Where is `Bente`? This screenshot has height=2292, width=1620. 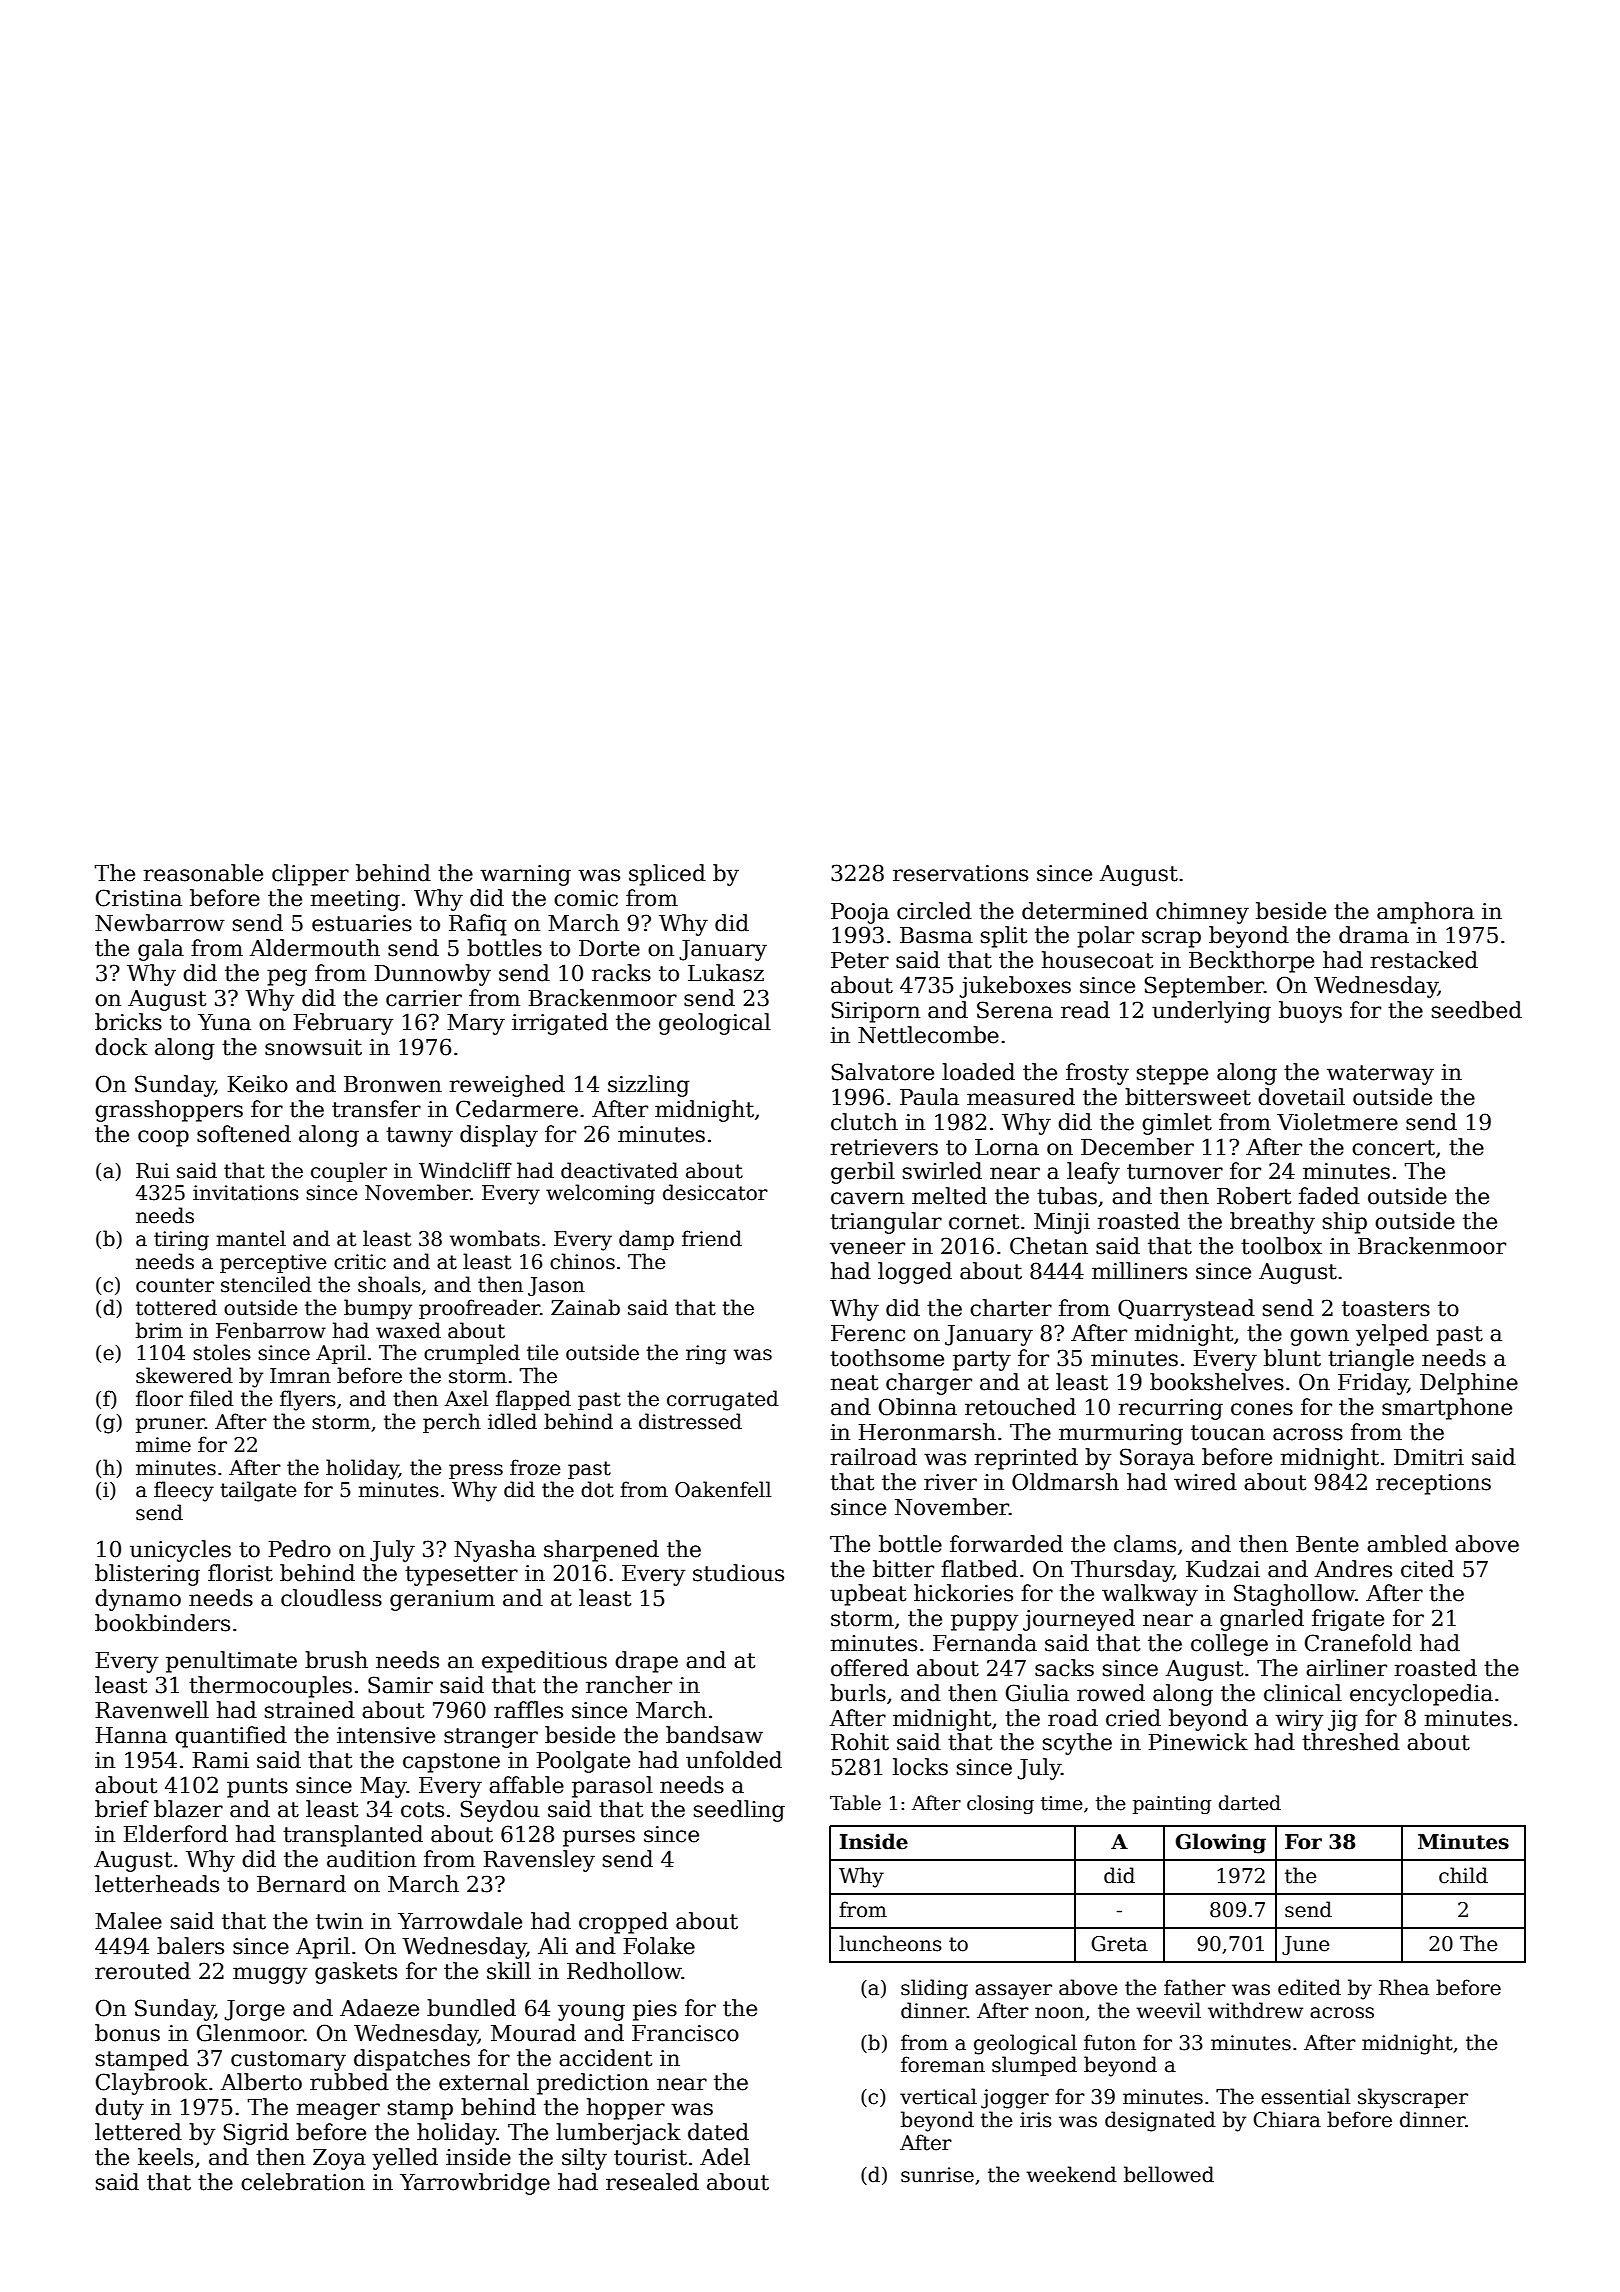 Bente is located at coordinates (1327, 1544).
